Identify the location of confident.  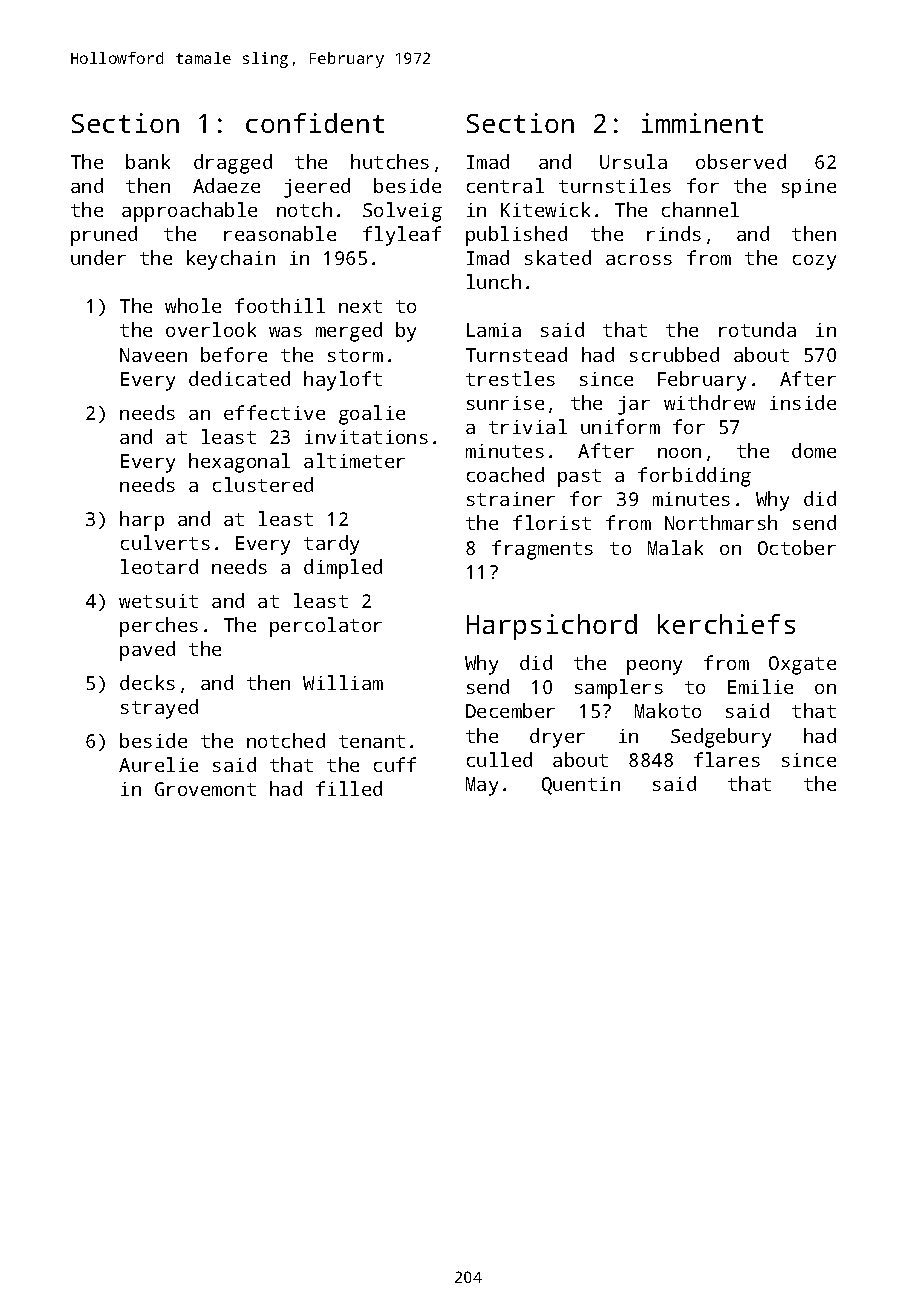
(315, 123).
